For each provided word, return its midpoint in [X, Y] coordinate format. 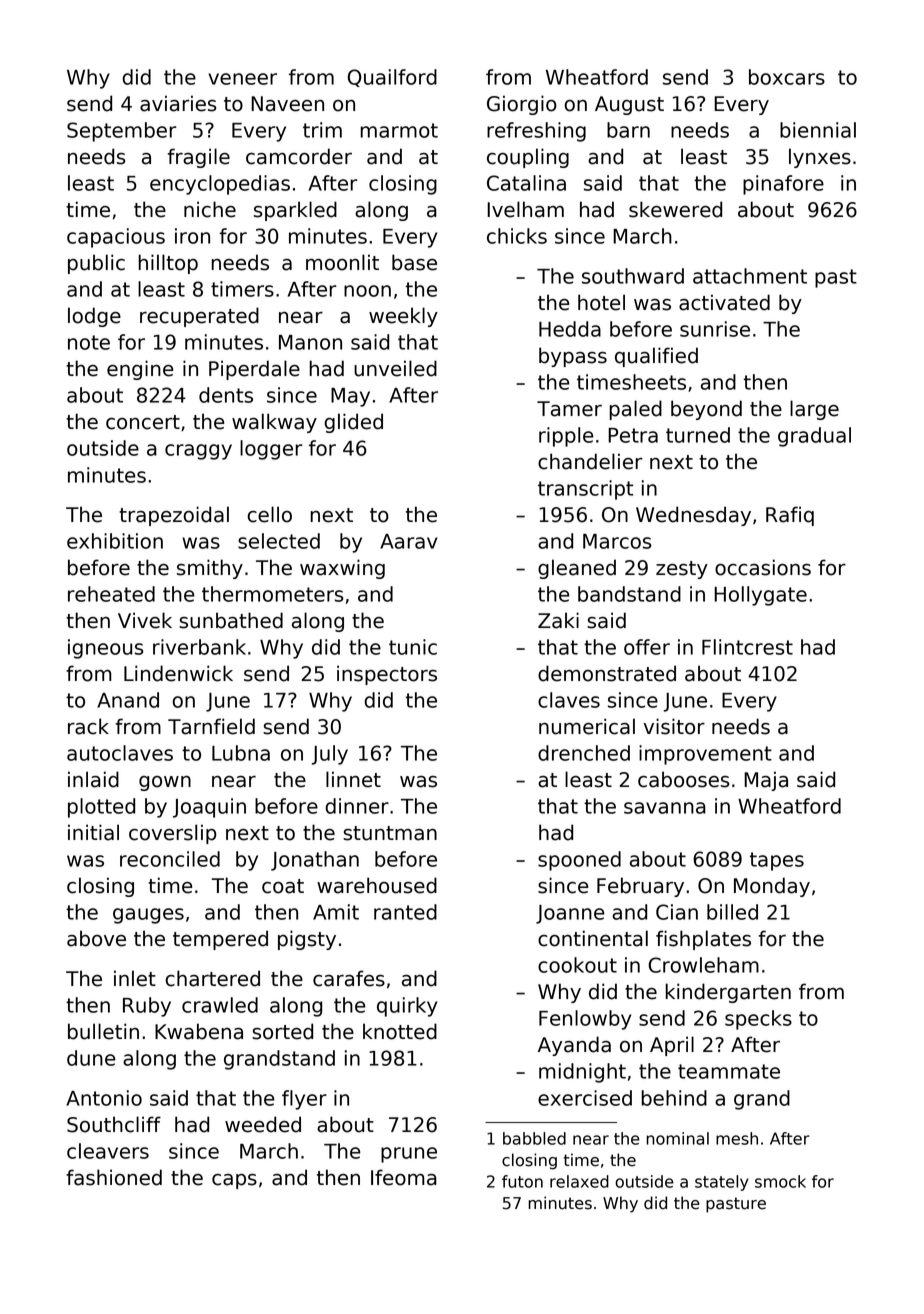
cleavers [108, 1151]
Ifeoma [404, 1177]
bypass [573, 357]
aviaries [178, 103]
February [640, 887]
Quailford [392, 78]
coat [283, 886]
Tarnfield [211, 726]
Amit [336, 912]
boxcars [787, 77]
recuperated [199, 317]
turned [698, 435]
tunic [413, 647]
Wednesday [693, 516]
